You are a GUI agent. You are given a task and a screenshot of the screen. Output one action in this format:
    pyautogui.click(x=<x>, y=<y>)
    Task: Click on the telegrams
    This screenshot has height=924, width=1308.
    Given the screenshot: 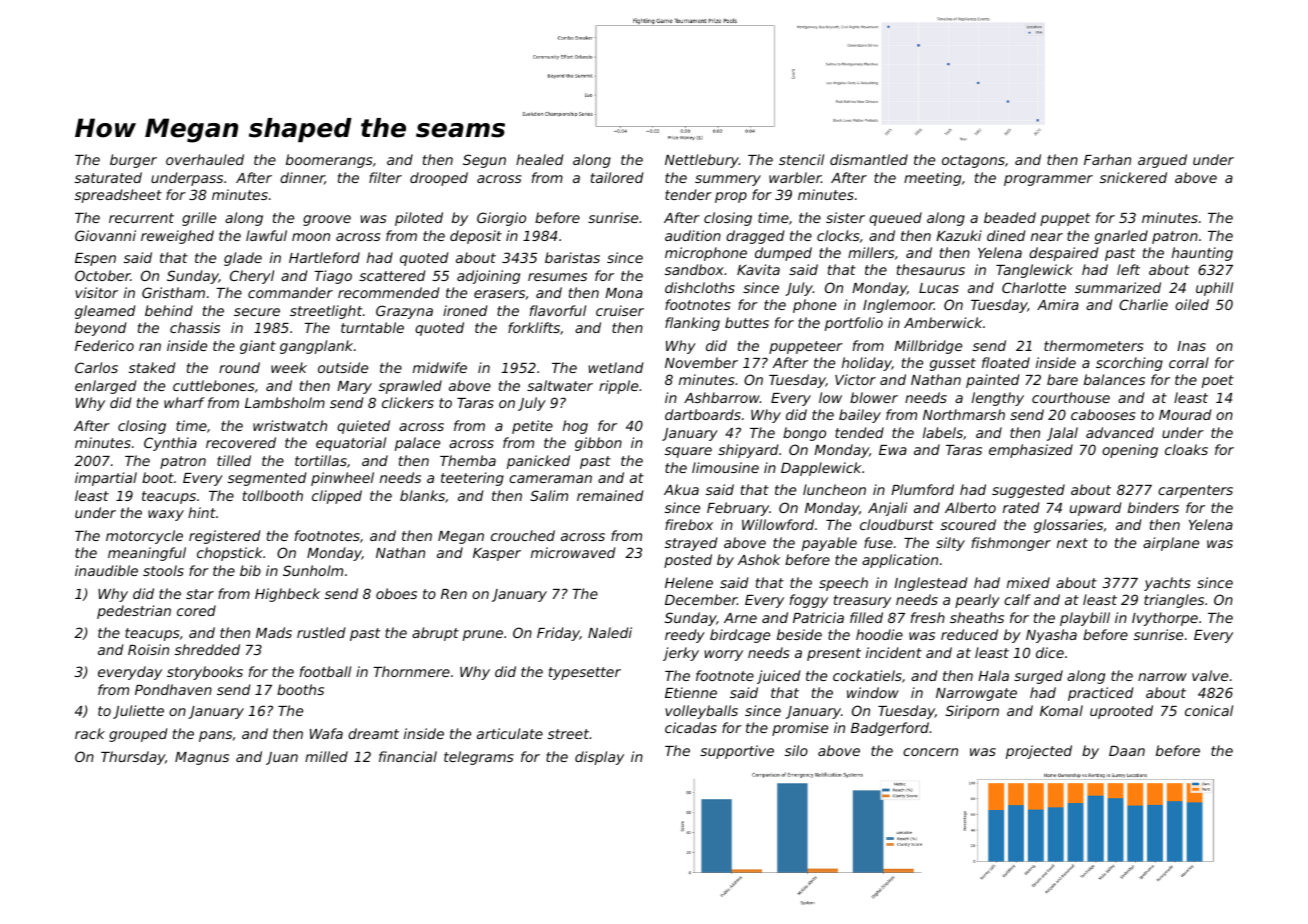 What is the action you would take?
    pyautogui.click(x=478, y=758)
